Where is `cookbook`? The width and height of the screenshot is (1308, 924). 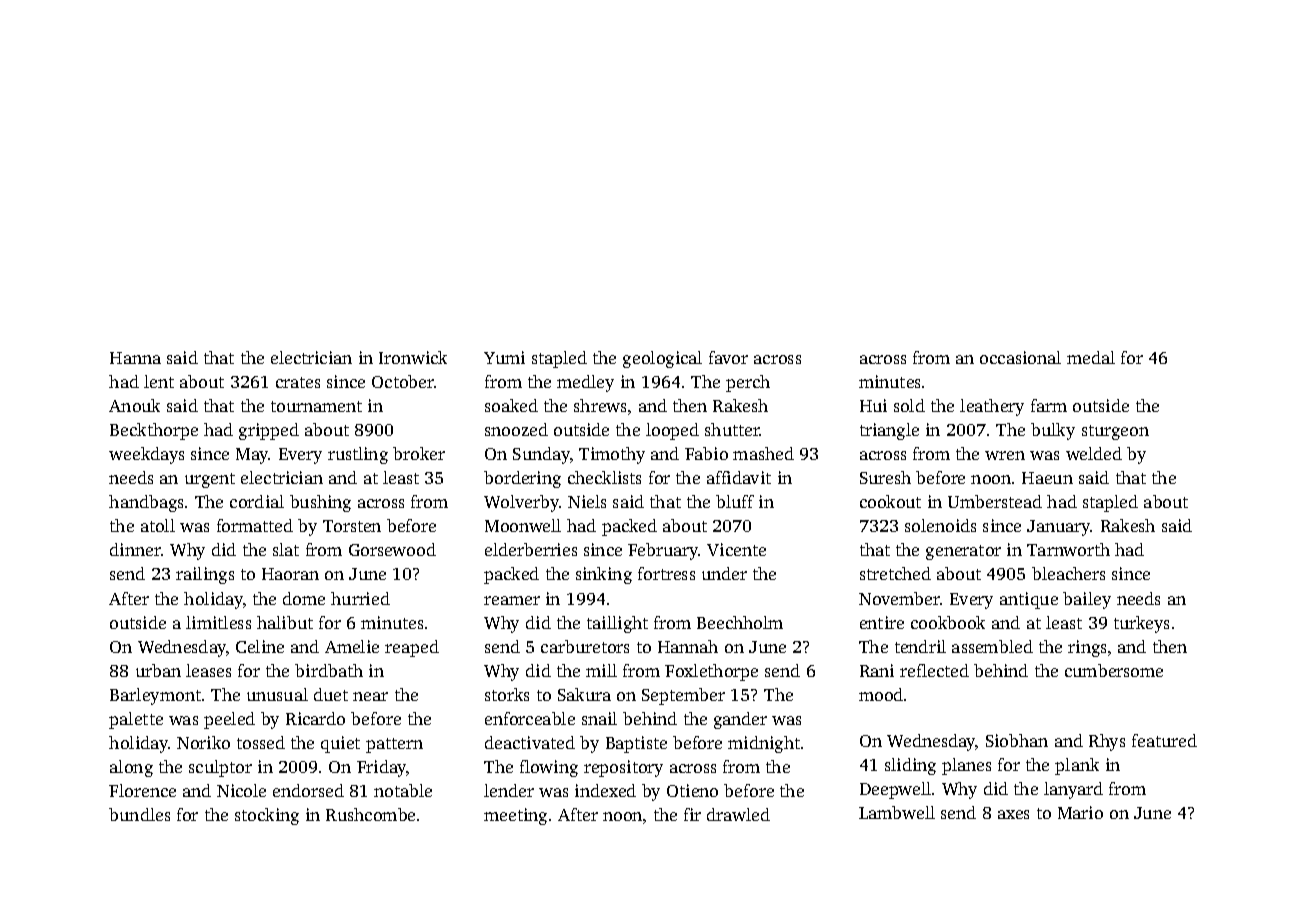 cookbook is located at coordinates (948, 622).
